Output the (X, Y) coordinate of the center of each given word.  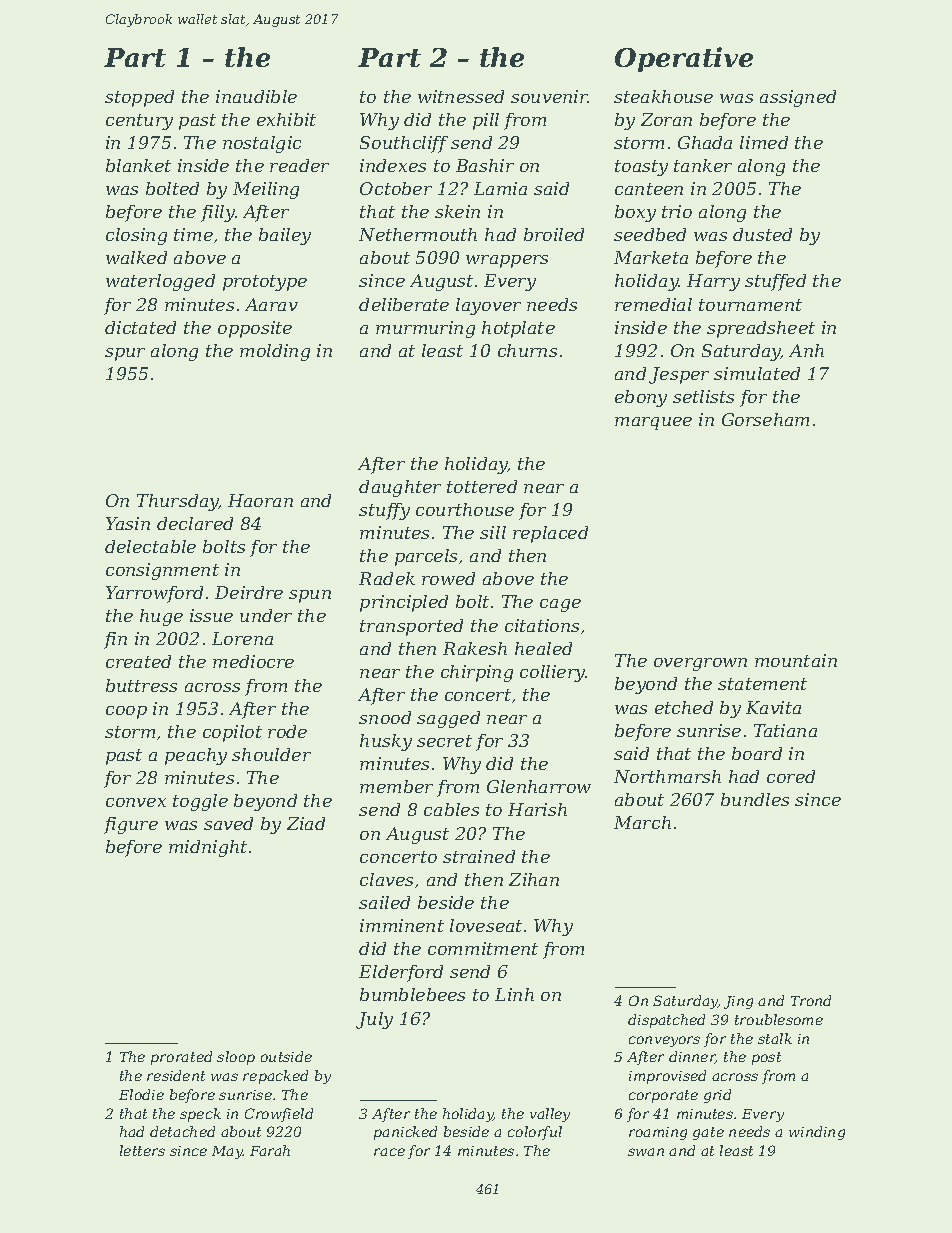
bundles (755, 799)
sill (493, 532)
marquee (653, 423)
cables (451, 809)
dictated (140, 327)
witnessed (461, 96)
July (374, 1020)
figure (131, 825)
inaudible (256, 96)
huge (161, 617)
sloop (236, 1058)
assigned (798, 98)
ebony (641, 398)
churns (527, 350)
